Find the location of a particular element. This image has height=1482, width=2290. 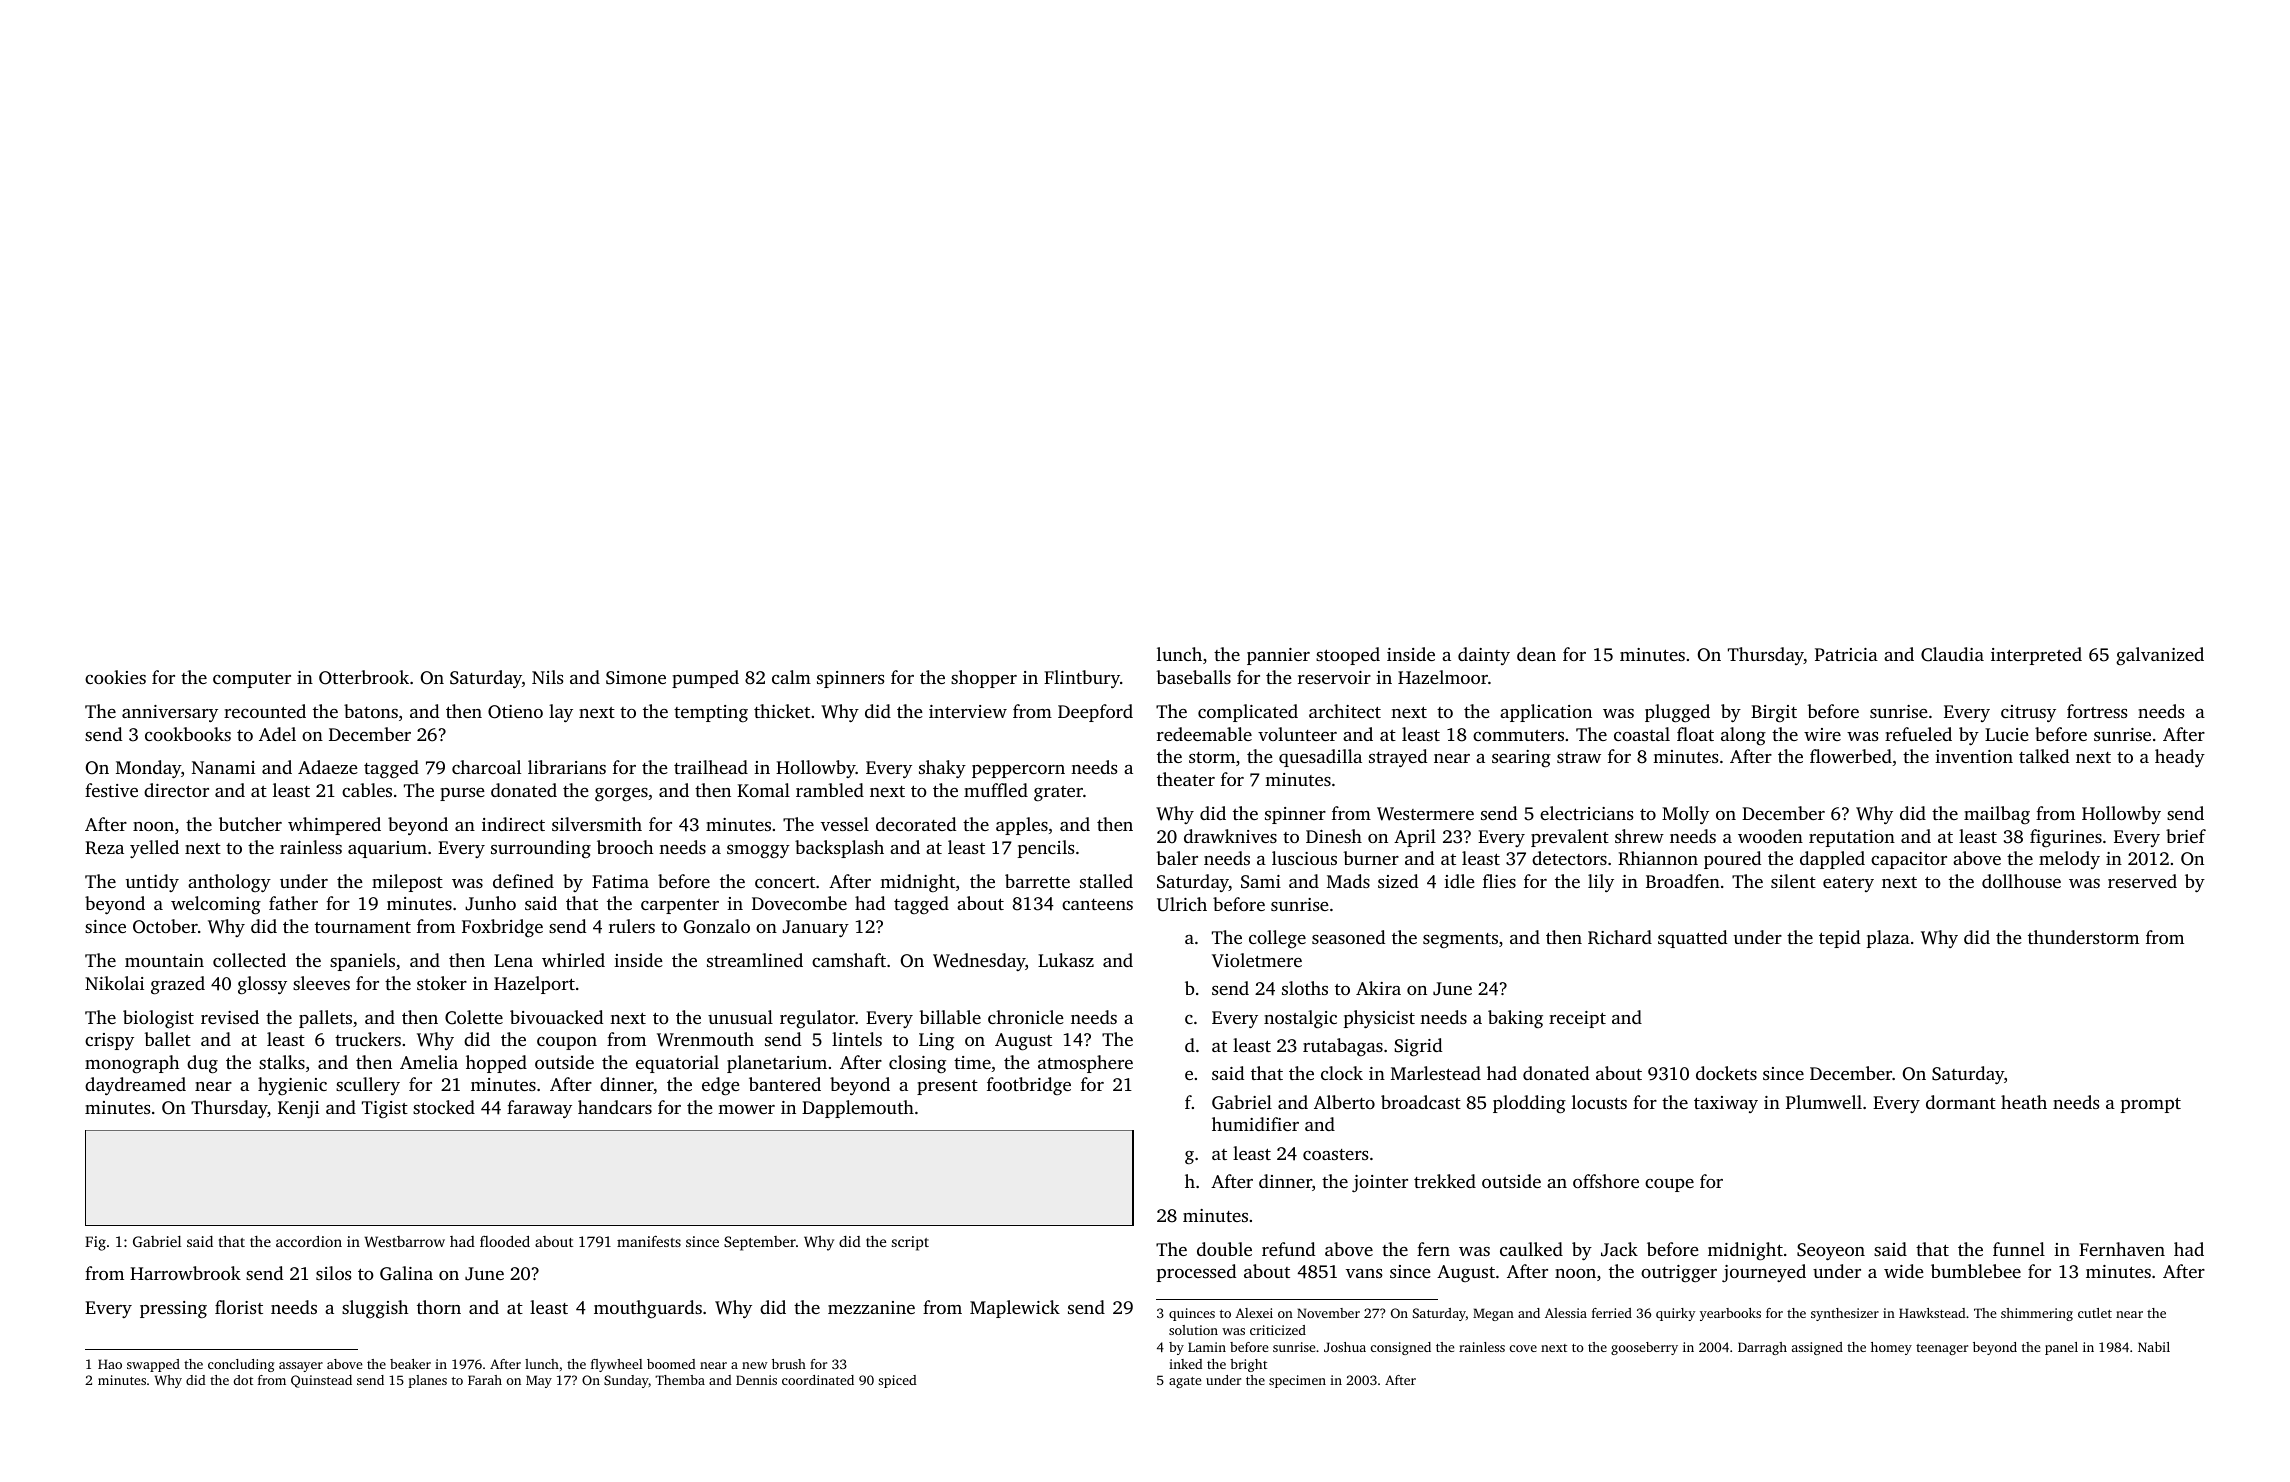

Kenji is located at coordinates (298, 1109).
